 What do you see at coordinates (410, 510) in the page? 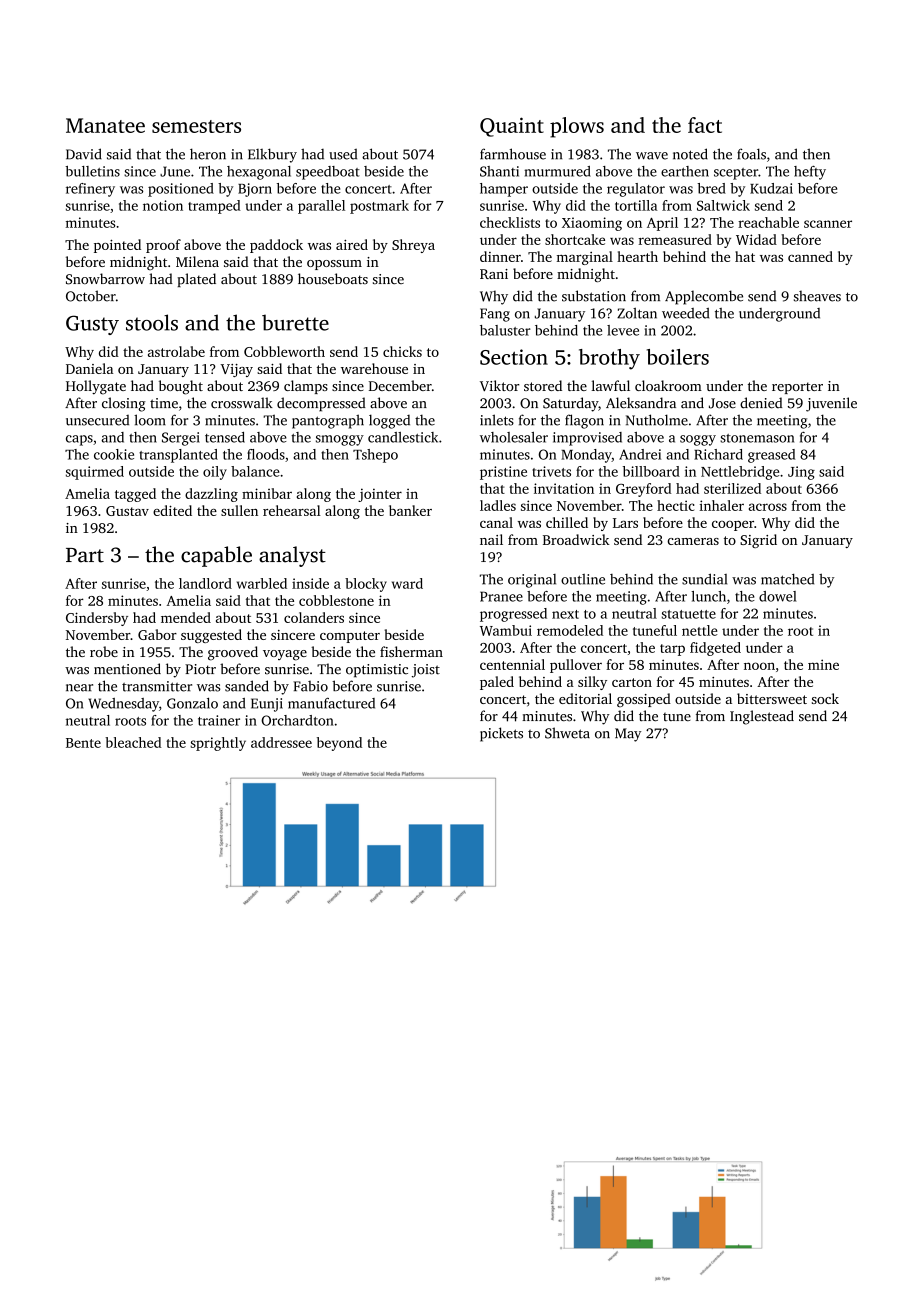
I see `banker` at bounding box center [410, 510].
